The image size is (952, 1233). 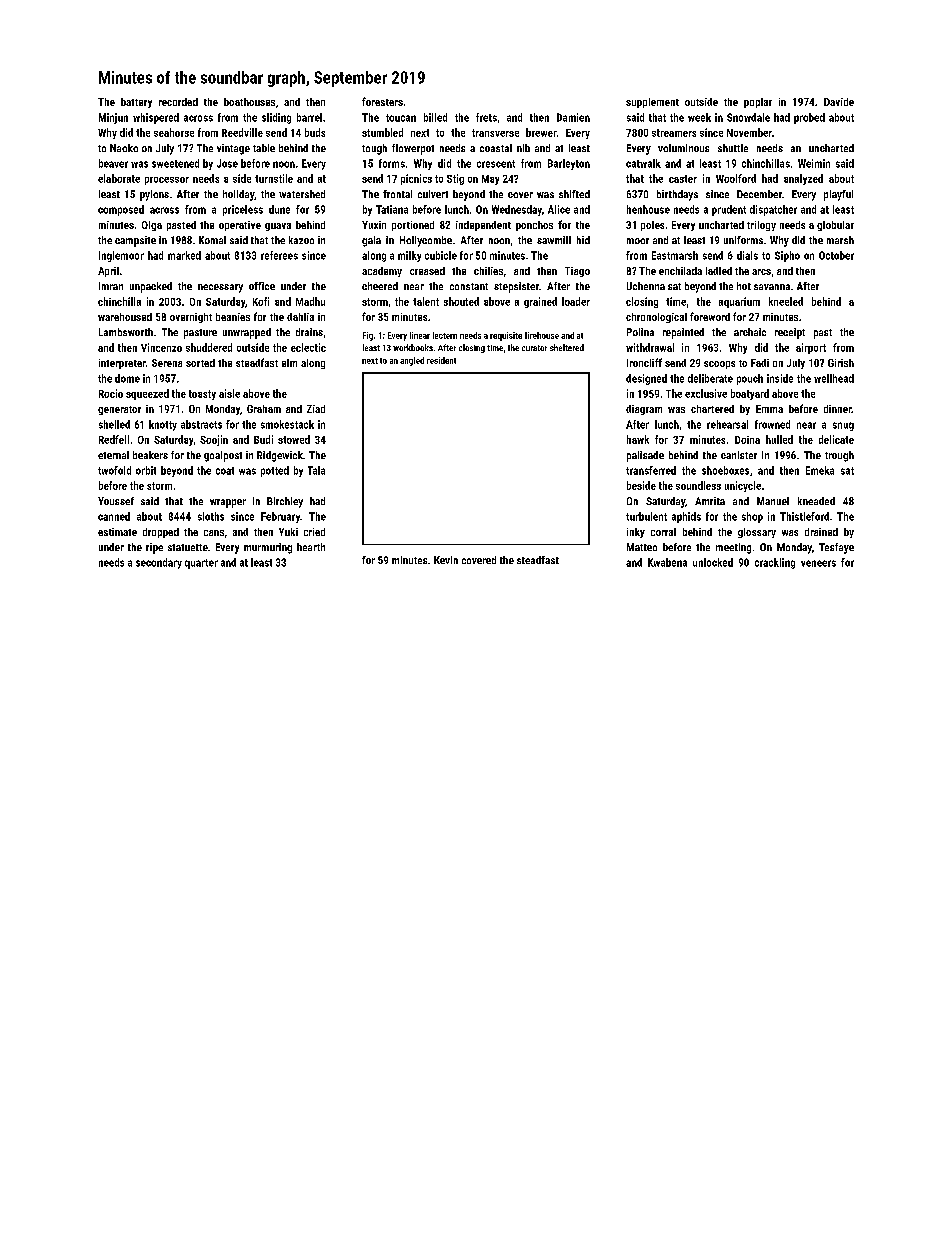 What do you see at coordinates (446, 560) in the page?
I see `Kevin` at bounding box center [446, 560].
